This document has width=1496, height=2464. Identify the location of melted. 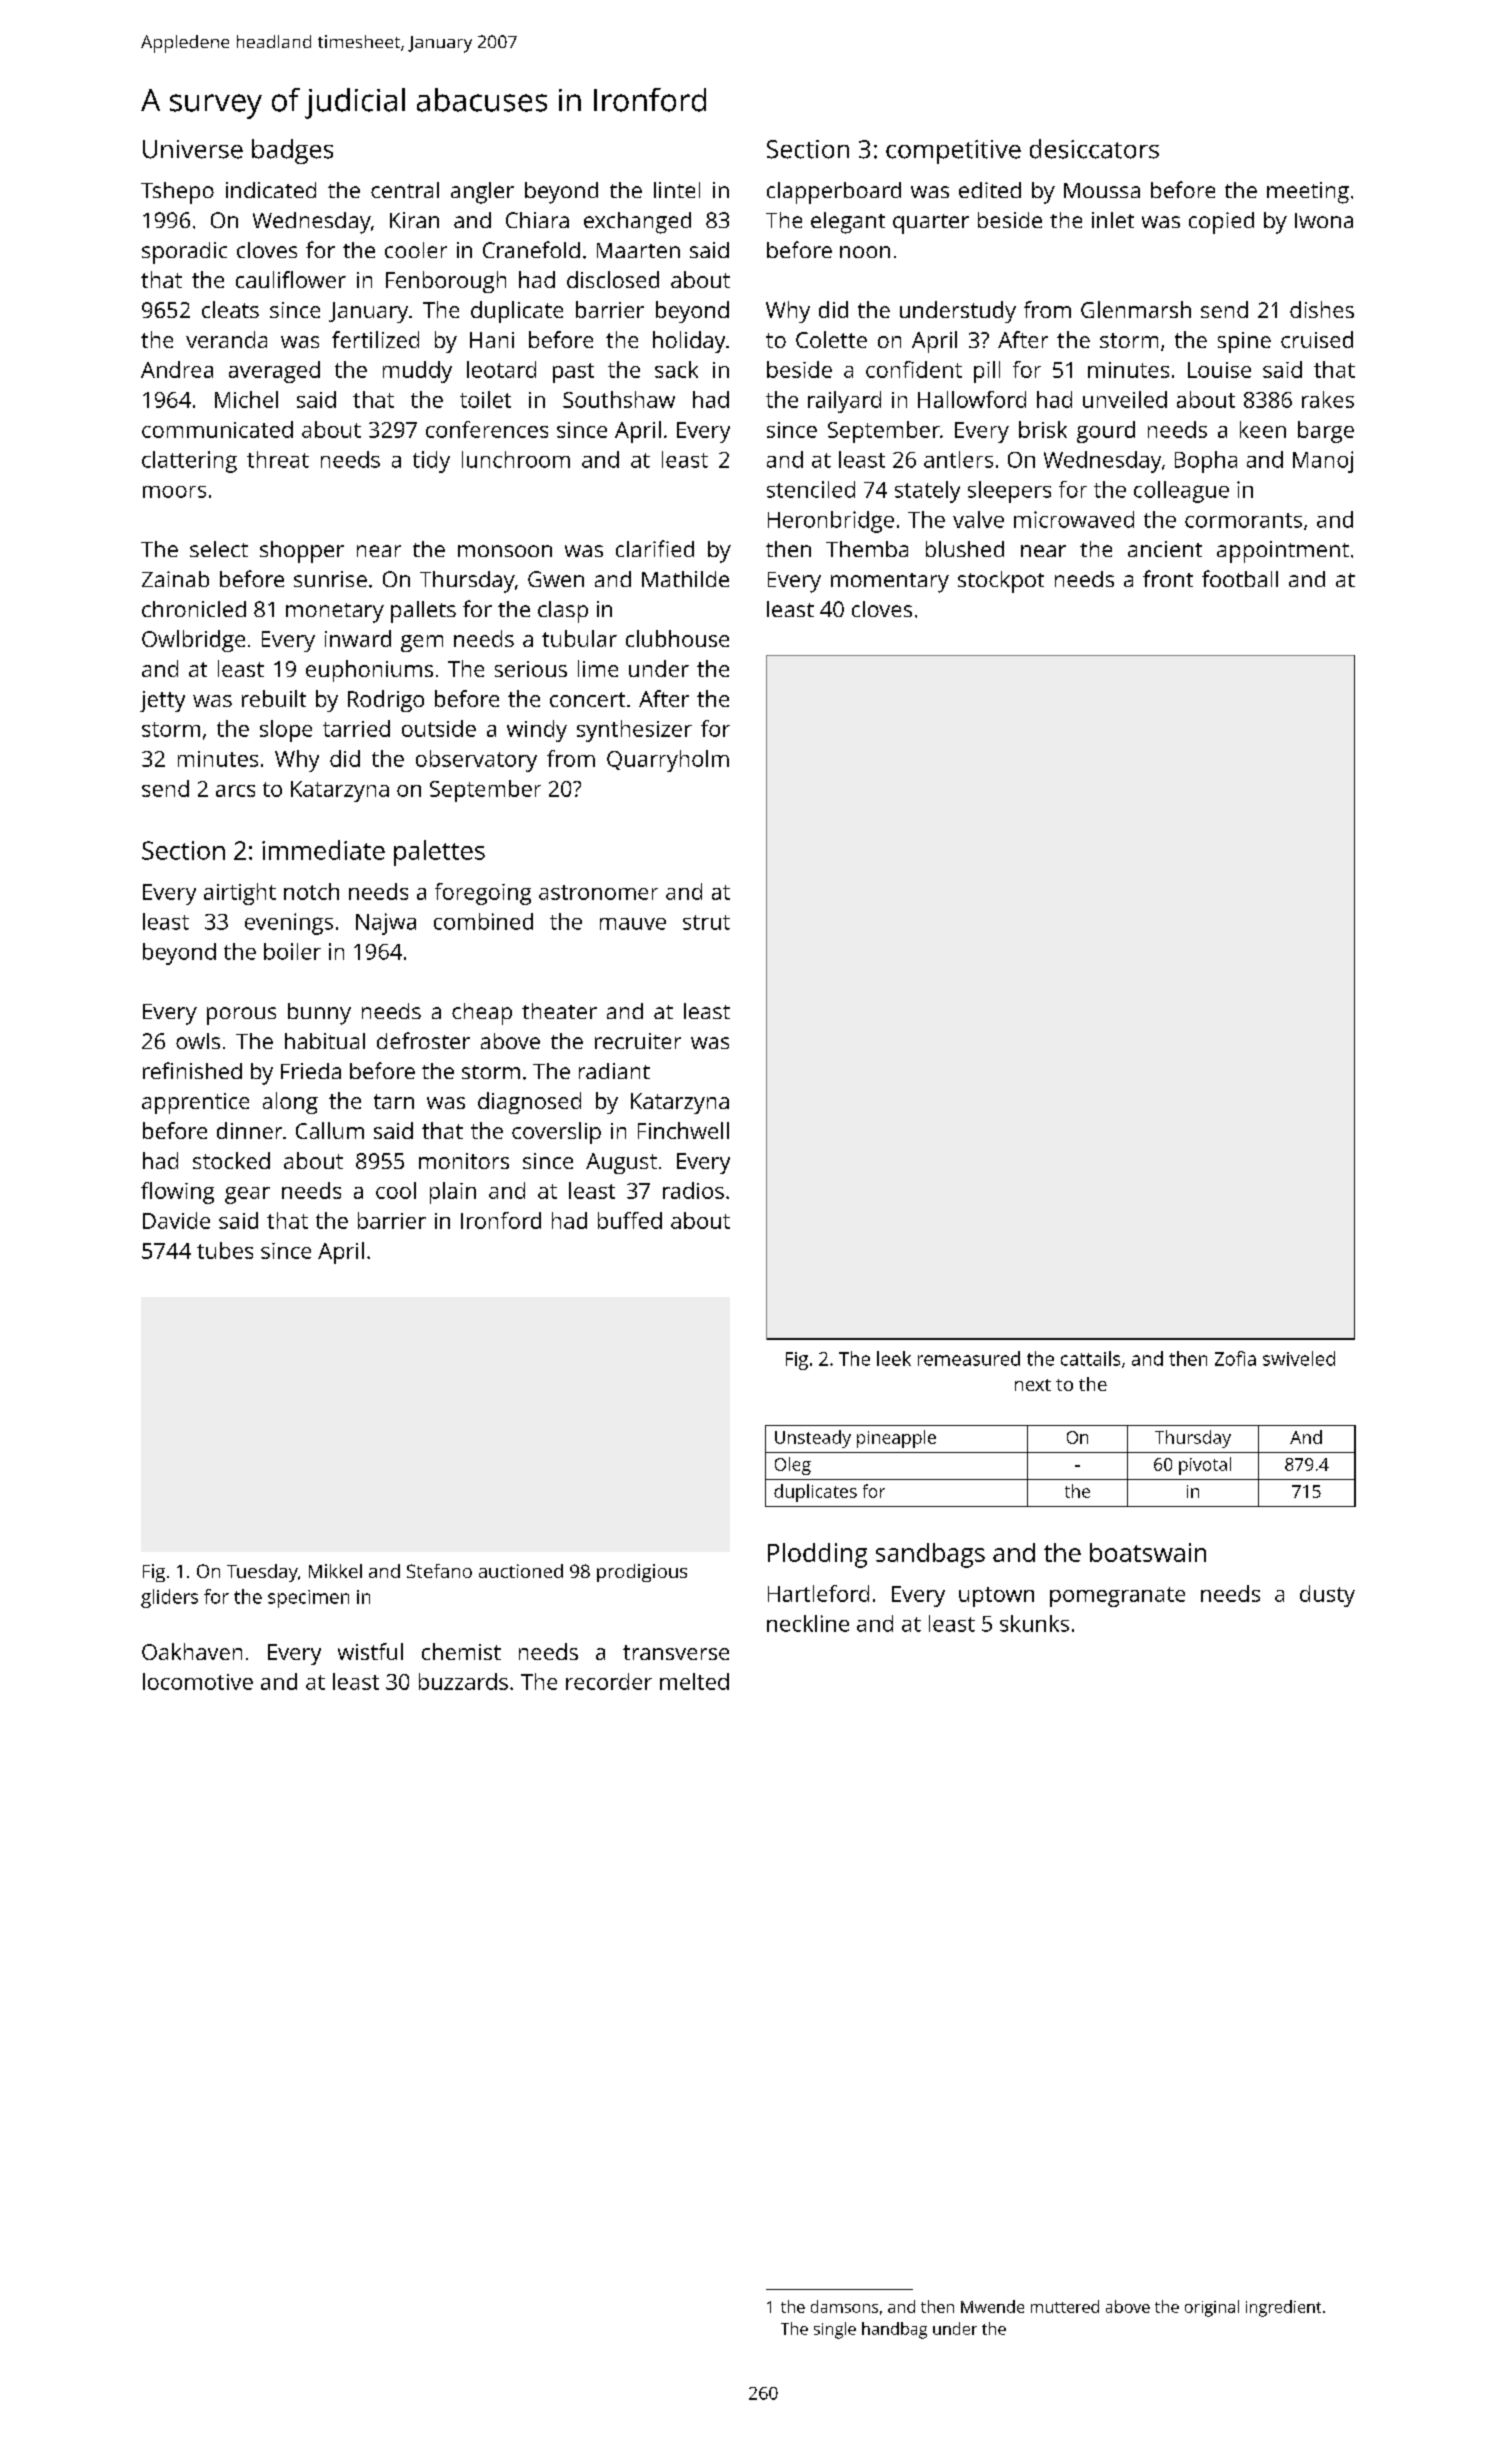
(694, 1681).
